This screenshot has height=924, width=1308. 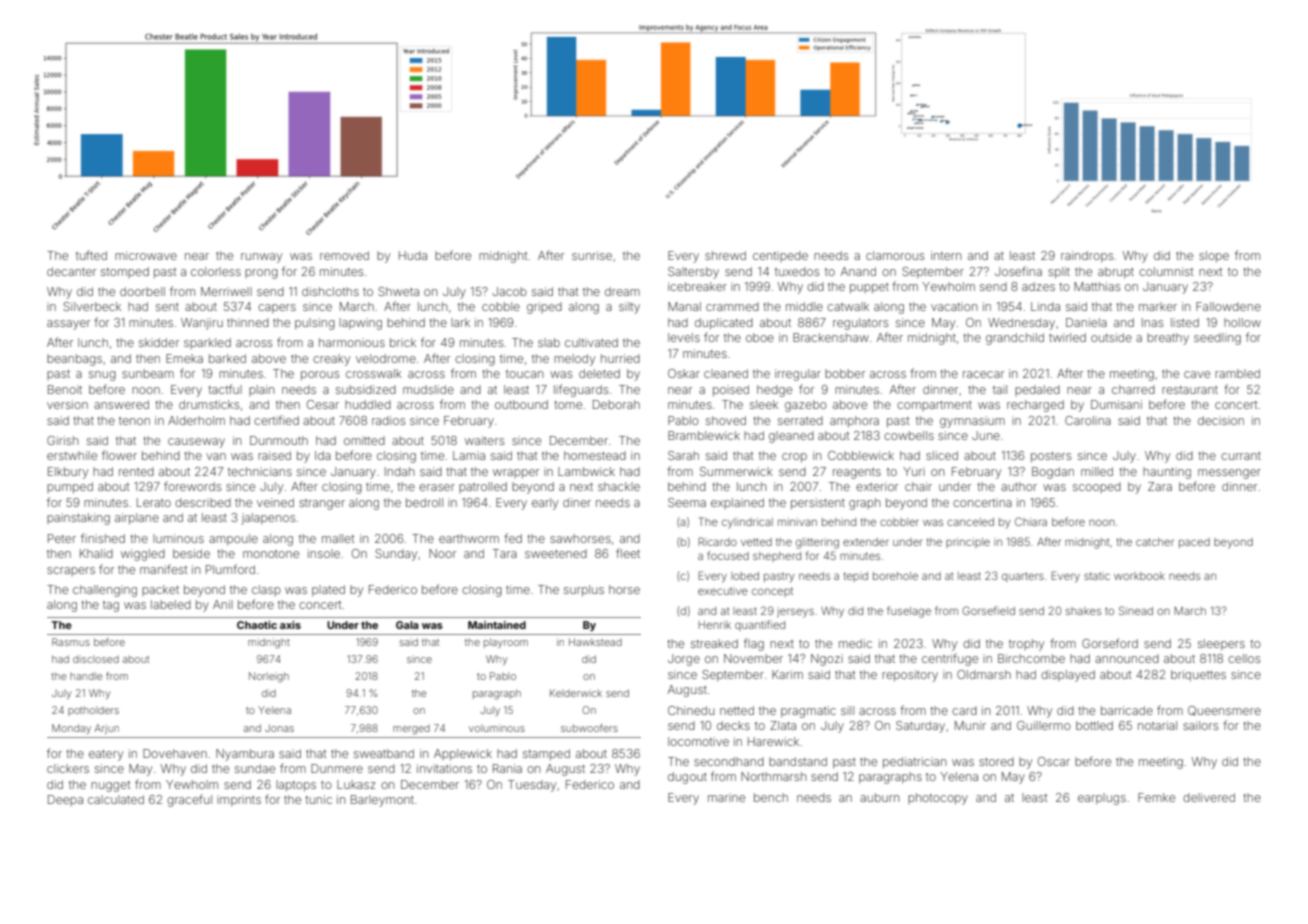 What do you see at coordinates (245, 755) in the screenshot?
I see `Nyambura` at bounding box center [245, 755].
